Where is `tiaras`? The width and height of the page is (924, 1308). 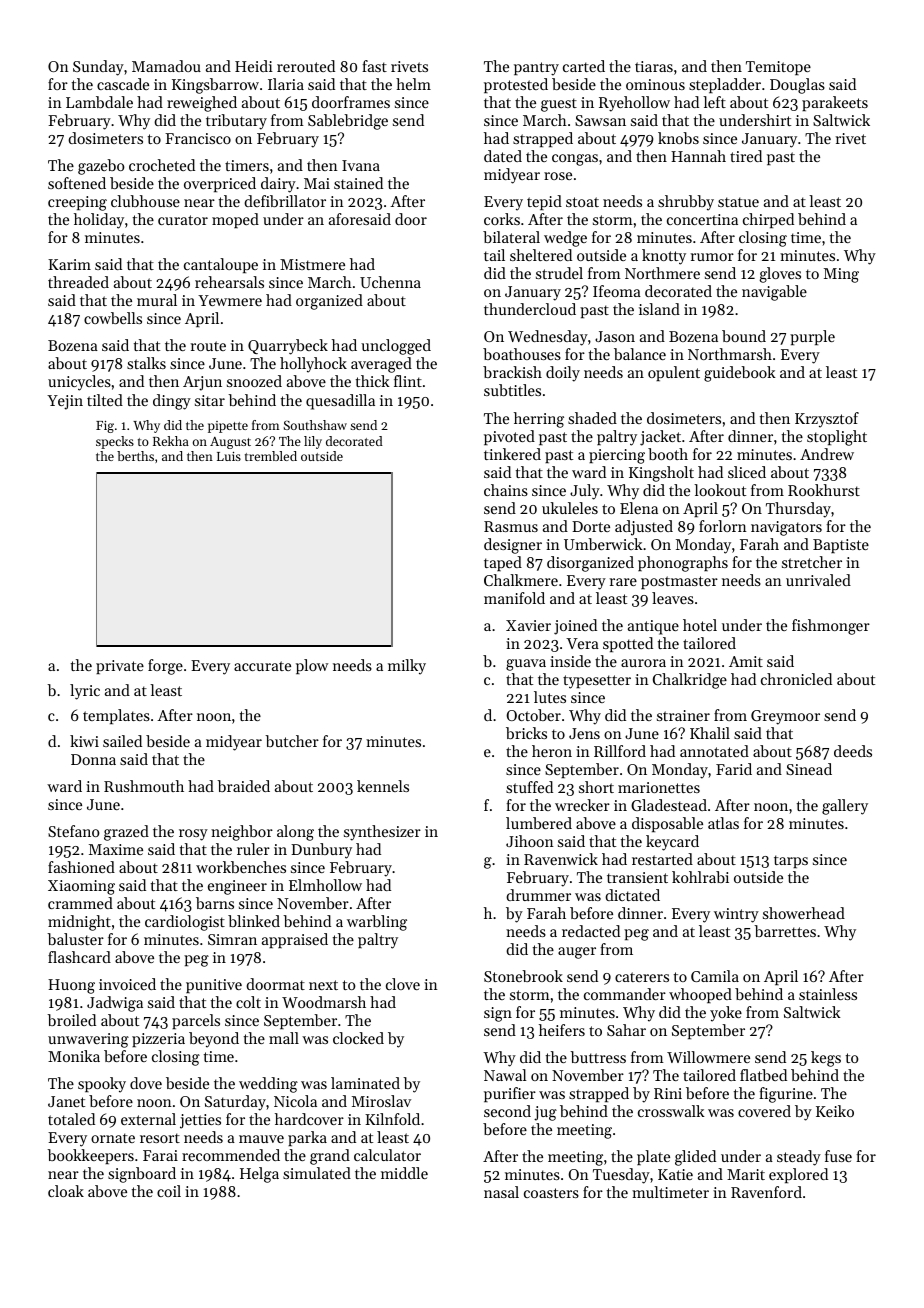 tiaras is located at coordinates (654, 66).
